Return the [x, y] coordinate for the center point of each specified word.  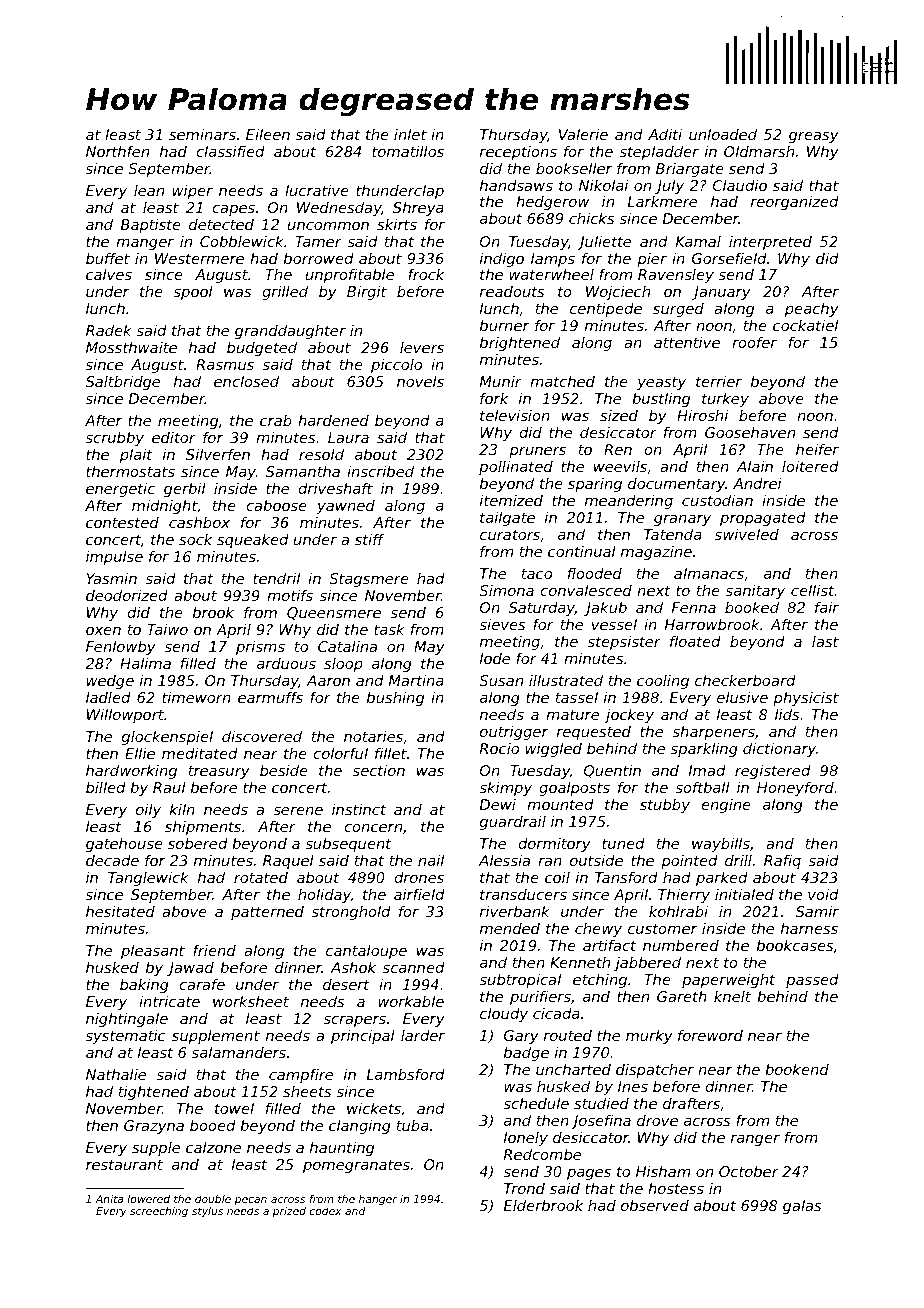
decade [112, 860]
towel [234, 1108]
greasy [814, 137]
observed [655, 1205]
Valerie [583, 134]
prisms [260, 648]
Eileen [268, 134]
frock [426, 274]
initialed [744, 894]
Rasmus [225, 364]
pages [589, 1174]
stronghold [351, 913]
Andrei [757, 483]
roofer [754, 342]
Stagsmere [369, 580]
